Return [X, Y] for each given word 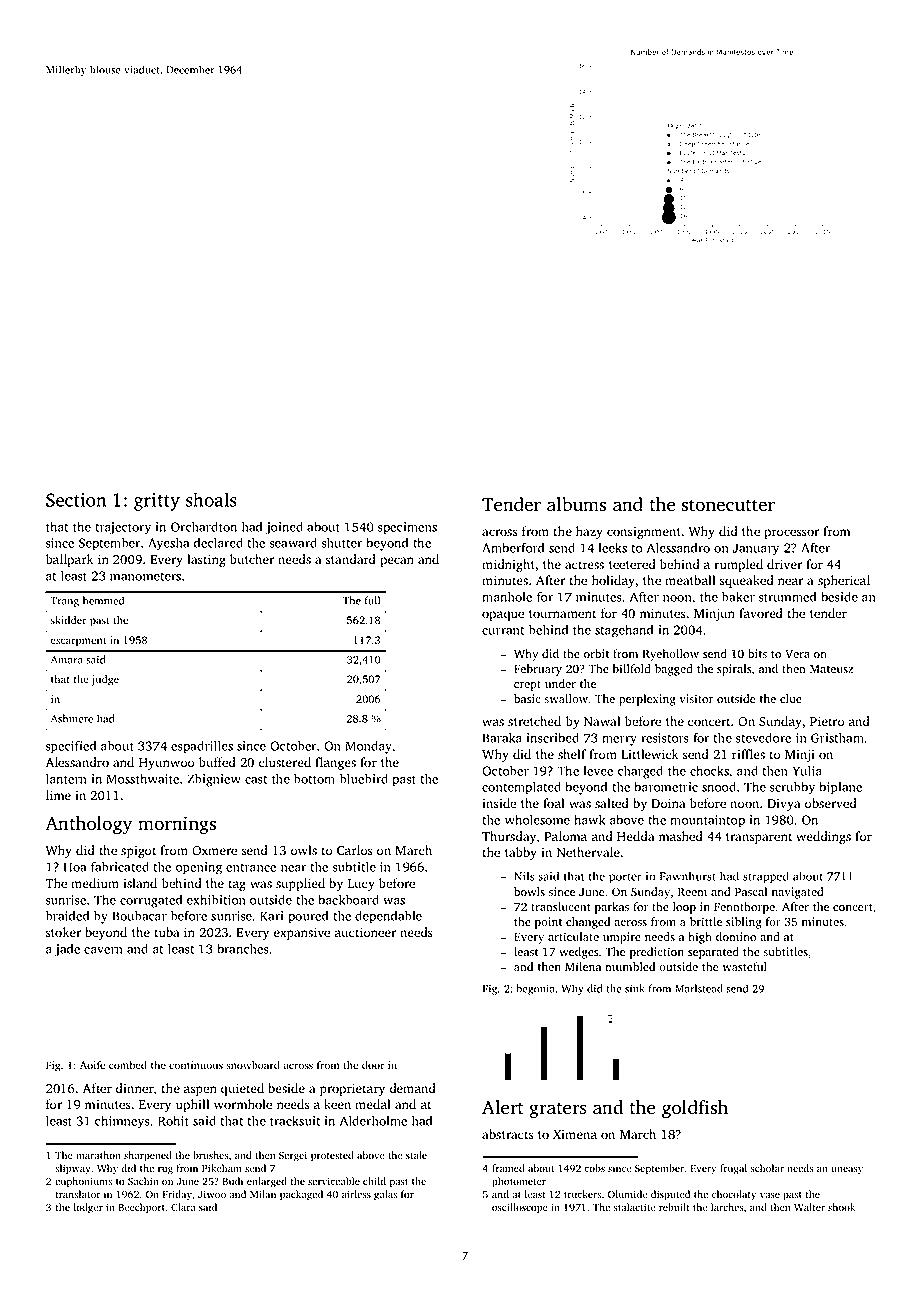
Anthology [88, 825]
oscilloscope [520, 1208]
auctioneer [365, 932]
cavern [103, 950]
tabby [521, 853]
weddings [823, 837]
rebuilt [674, 1207]
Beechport [141, 1208]
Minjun [714, 614]
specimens [407, 528]
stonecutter [728, 505]
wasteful [744, 966]
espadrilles [202, 747]
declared [218, 543]
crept [527, 686]
